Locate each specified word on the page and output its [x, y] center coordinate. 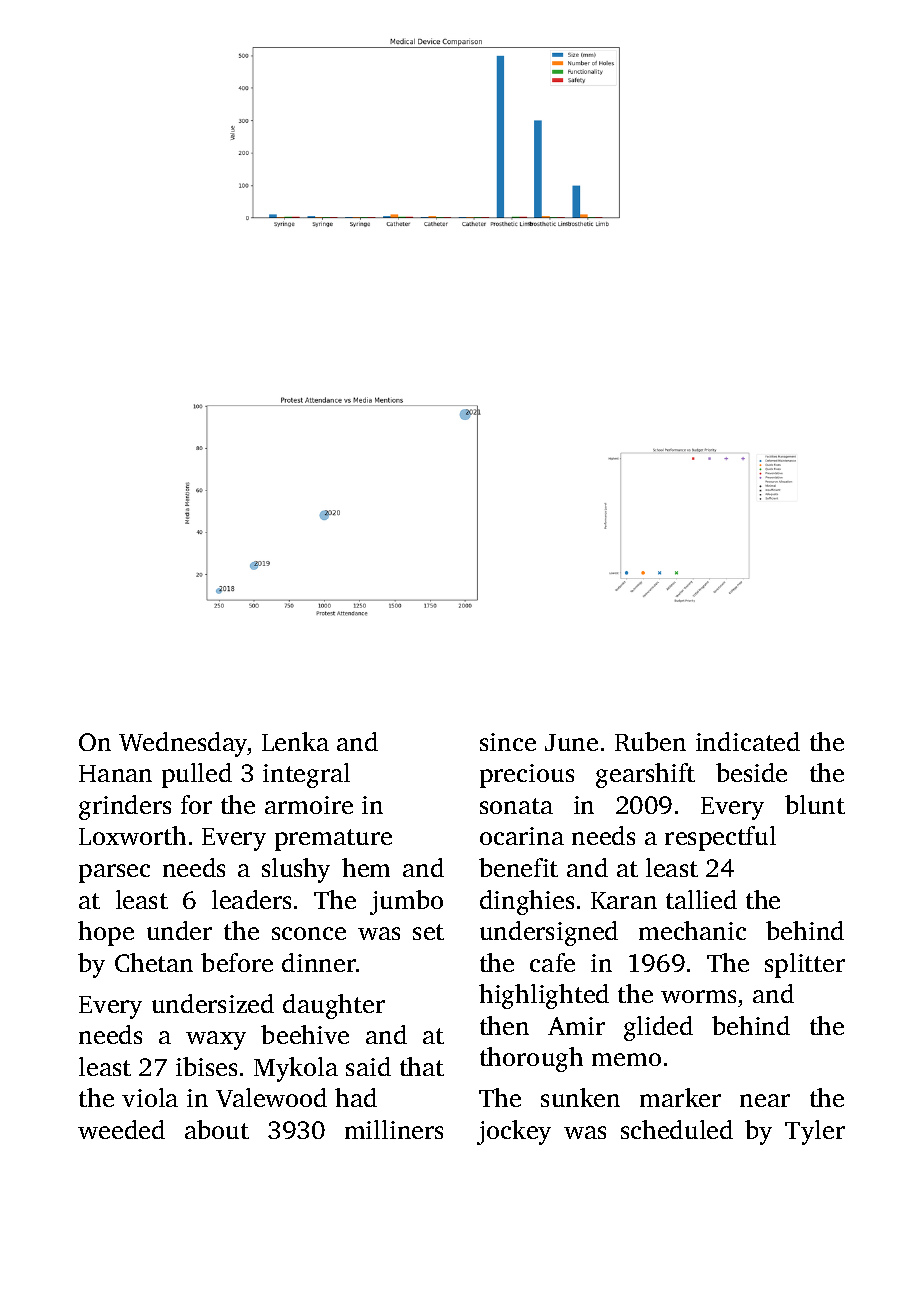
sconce [309, 933]
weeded [121, 1129]
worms [698, 996]
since [508, 742]
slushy [296, 870]
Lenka [295, 741]
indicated [748, 741]
